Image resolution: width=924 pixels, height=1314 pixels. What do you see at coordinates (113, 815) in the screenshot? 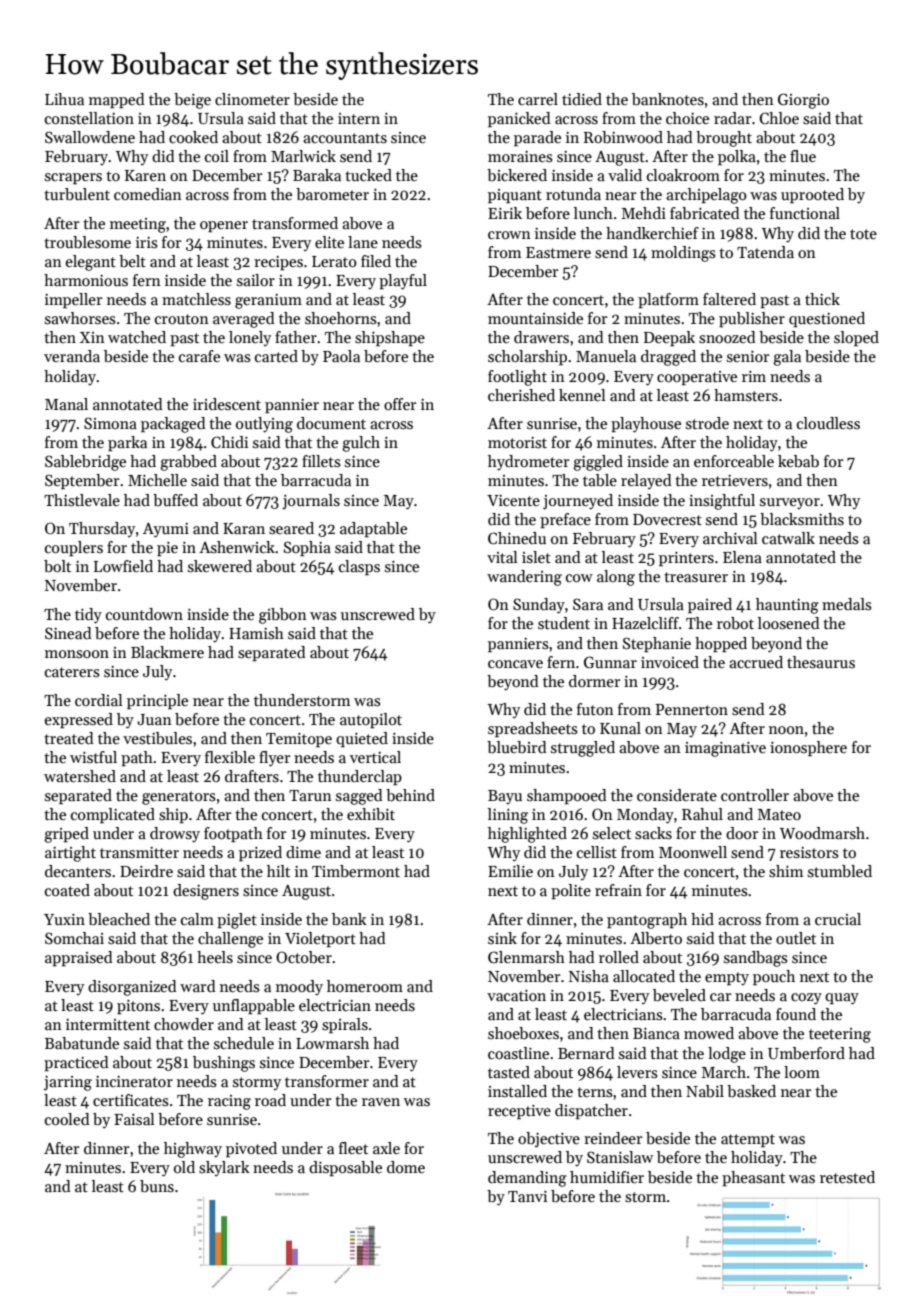
I see `complicated` at bounding box center [113, 815].
